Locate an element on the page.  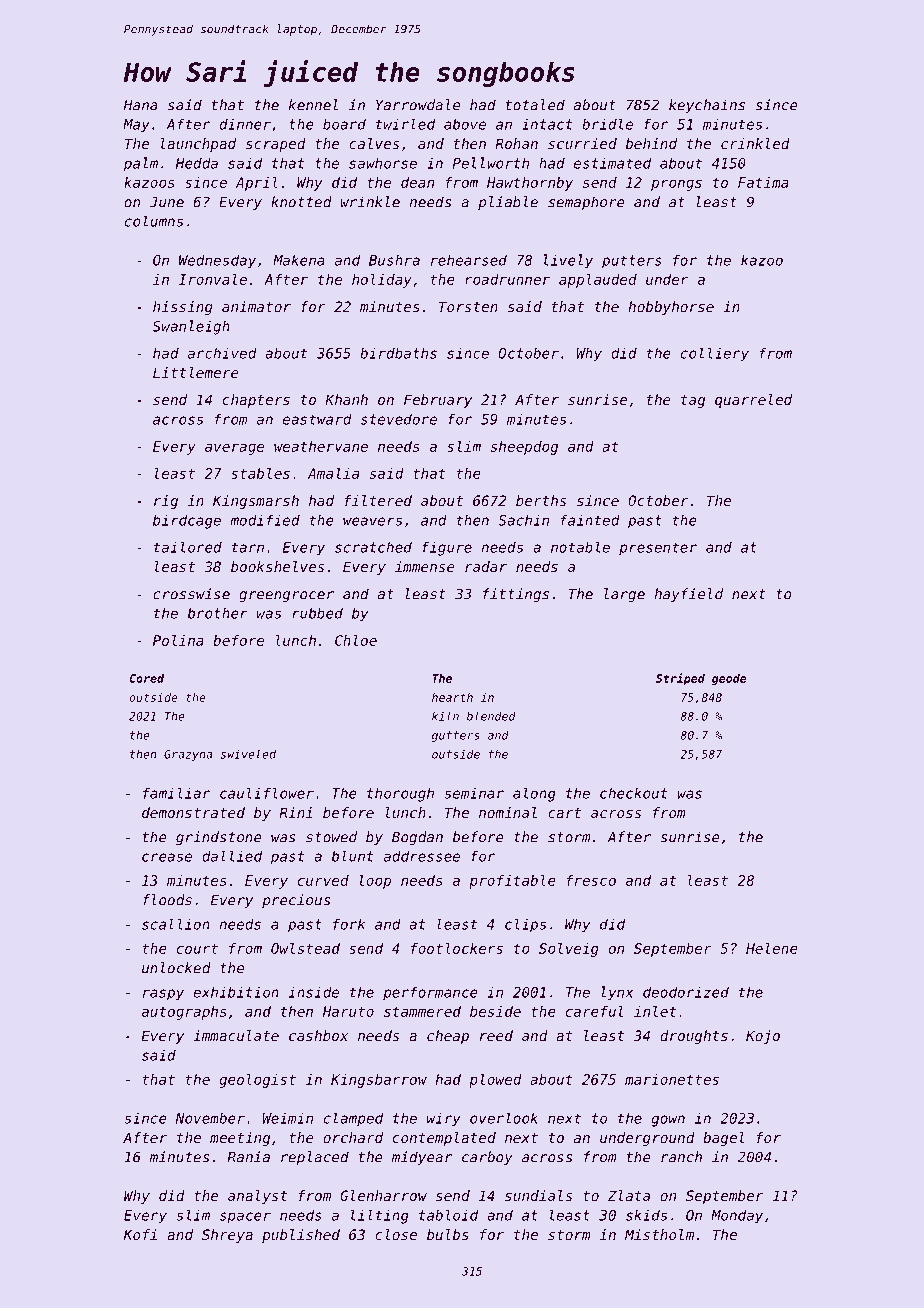
keychains is located at coordinates (707, 106).
